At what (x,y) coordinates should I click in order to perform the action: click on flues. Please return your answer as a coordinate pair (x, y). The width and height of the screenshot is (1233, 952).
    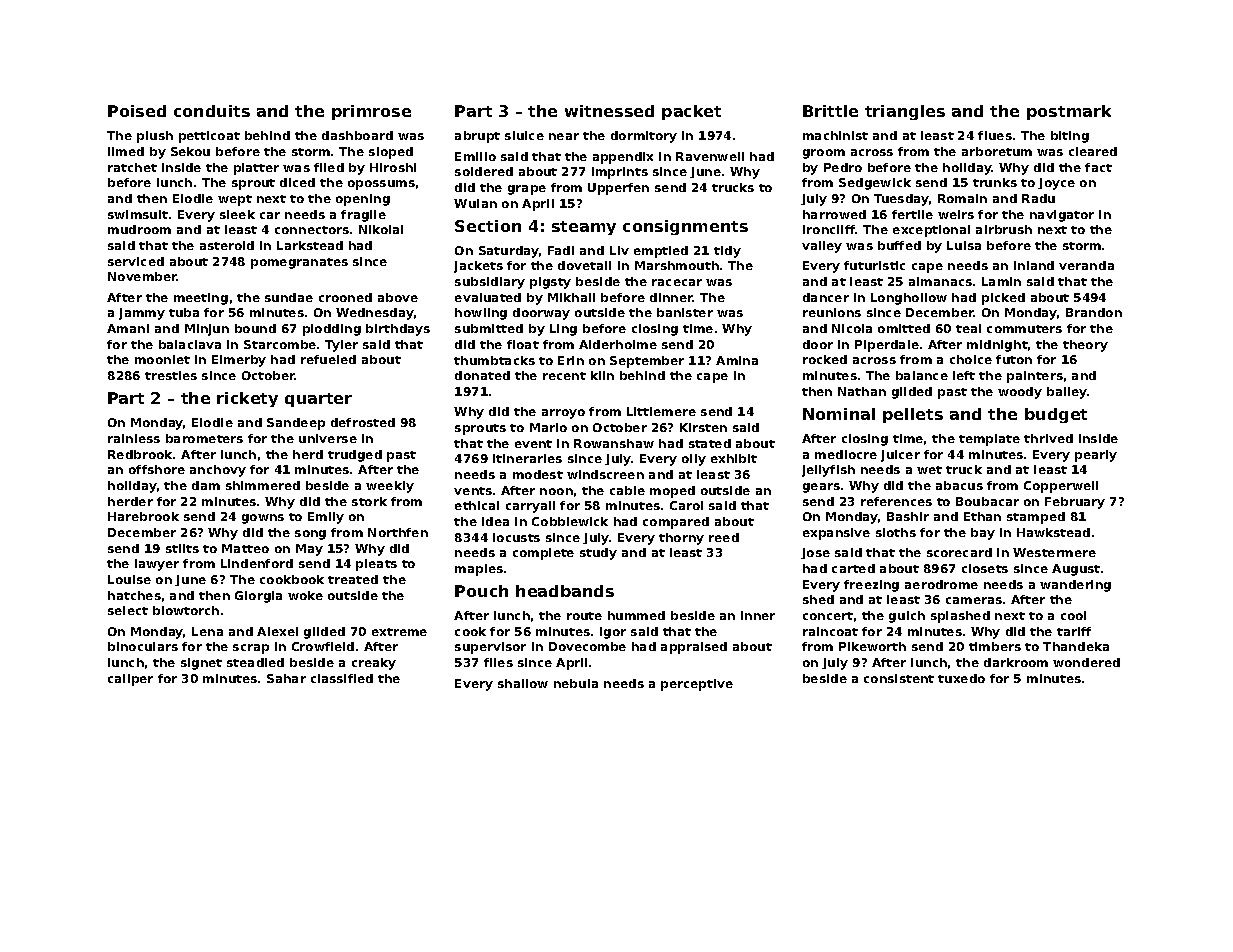
    Looking at the image, I should click on (995, 135).
